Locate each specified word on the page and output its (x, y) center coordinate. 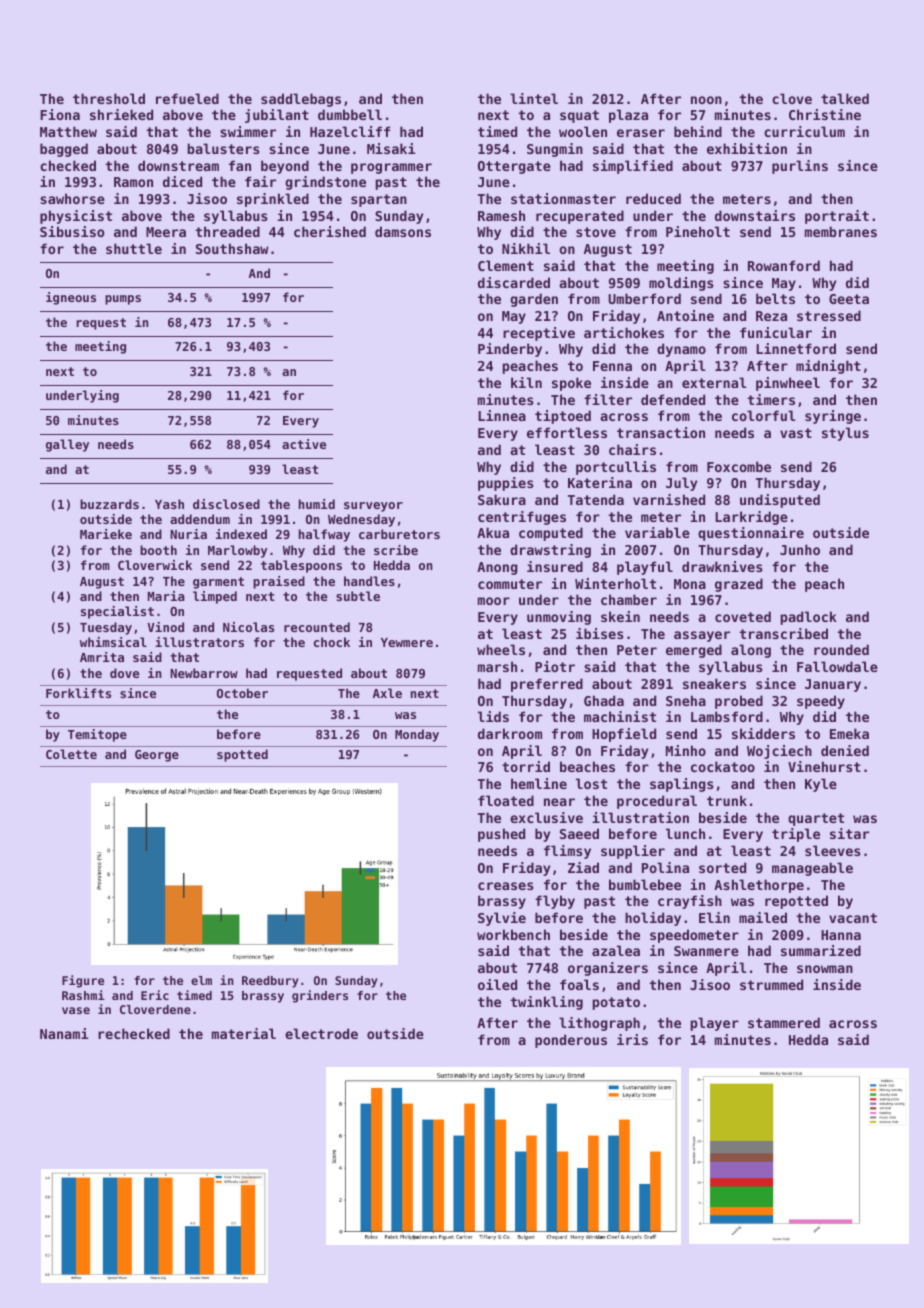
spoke (571, 384)
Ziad (583, 867)
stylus (845, 434)
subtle (358, 596)
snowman (825, 969)
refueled (187, 98)
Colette (71, 754)
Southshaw (232, 248)
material (244, 1033)
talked (845, 98)
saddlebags (301, 100)
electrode (321, 1033)
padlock (808, 618)
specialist (117, 612)
